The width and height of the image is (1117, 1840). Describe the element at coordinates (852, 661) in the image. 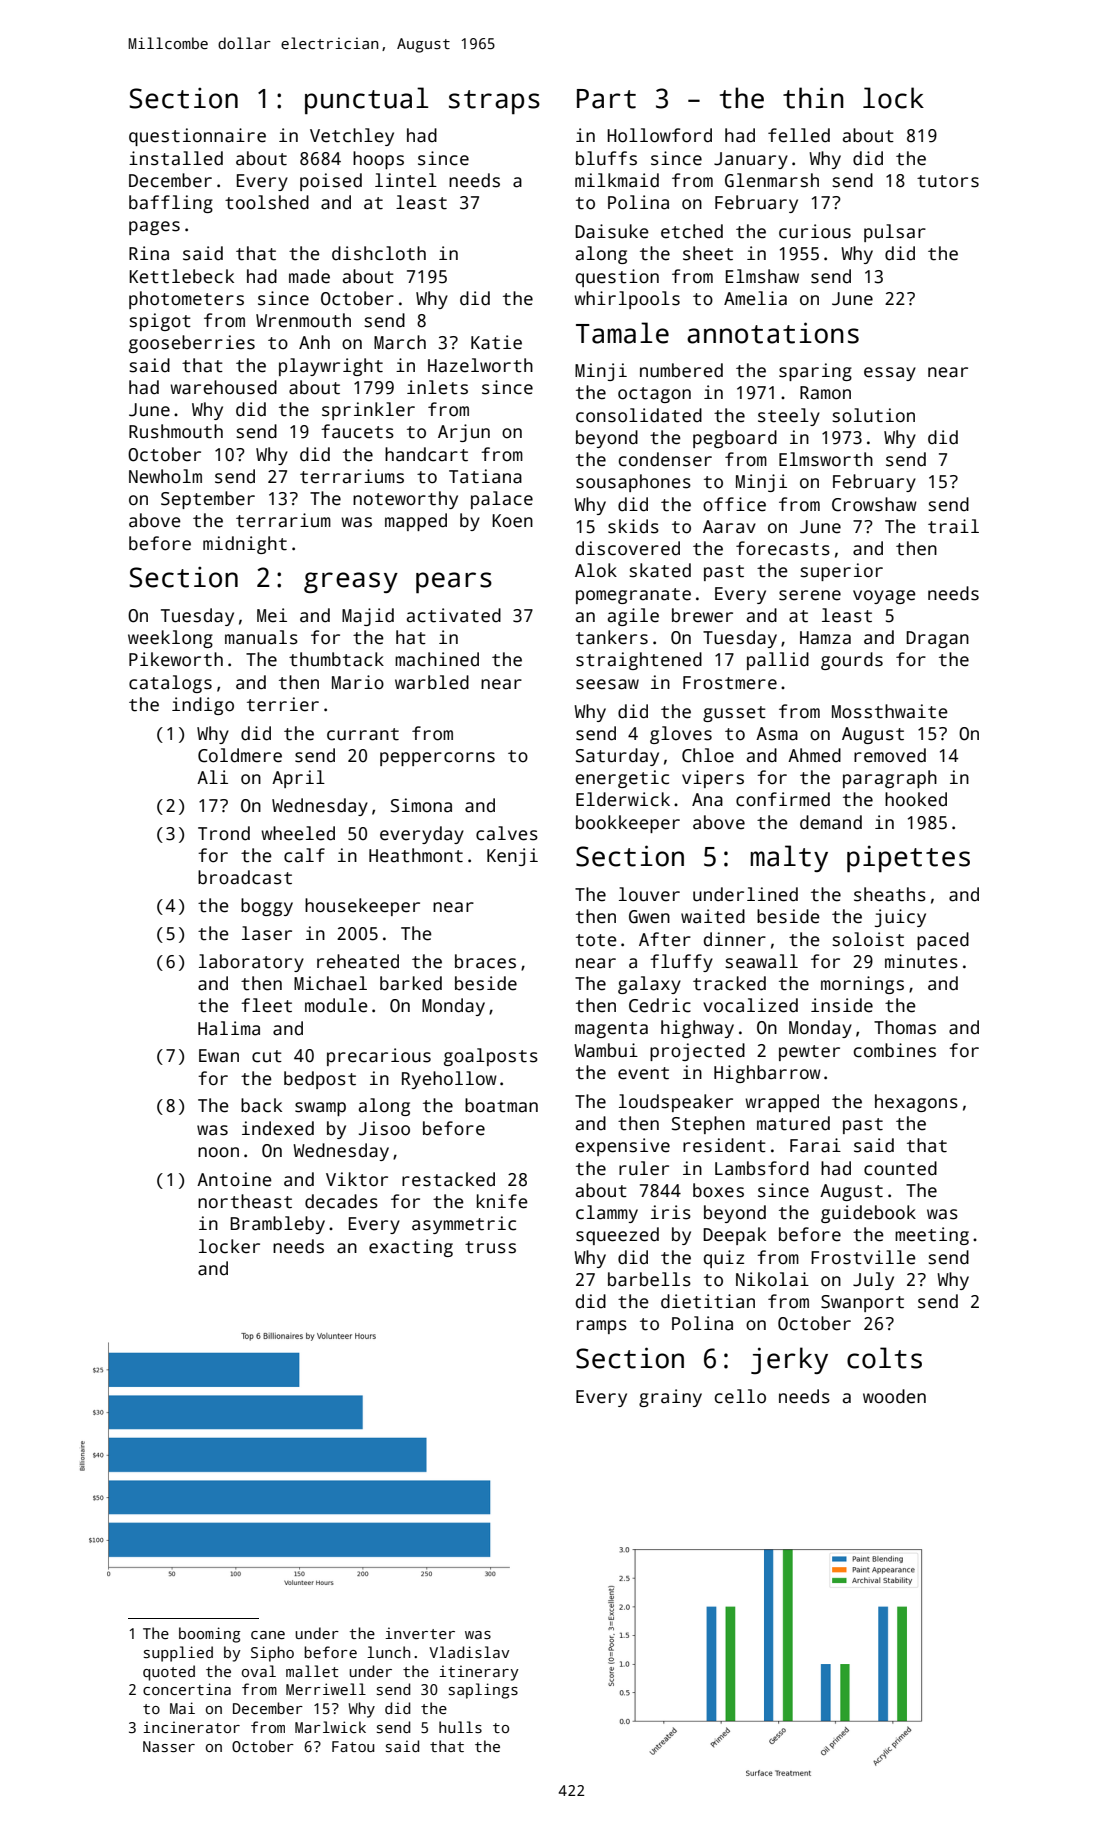

I see `gourds` at that location.
